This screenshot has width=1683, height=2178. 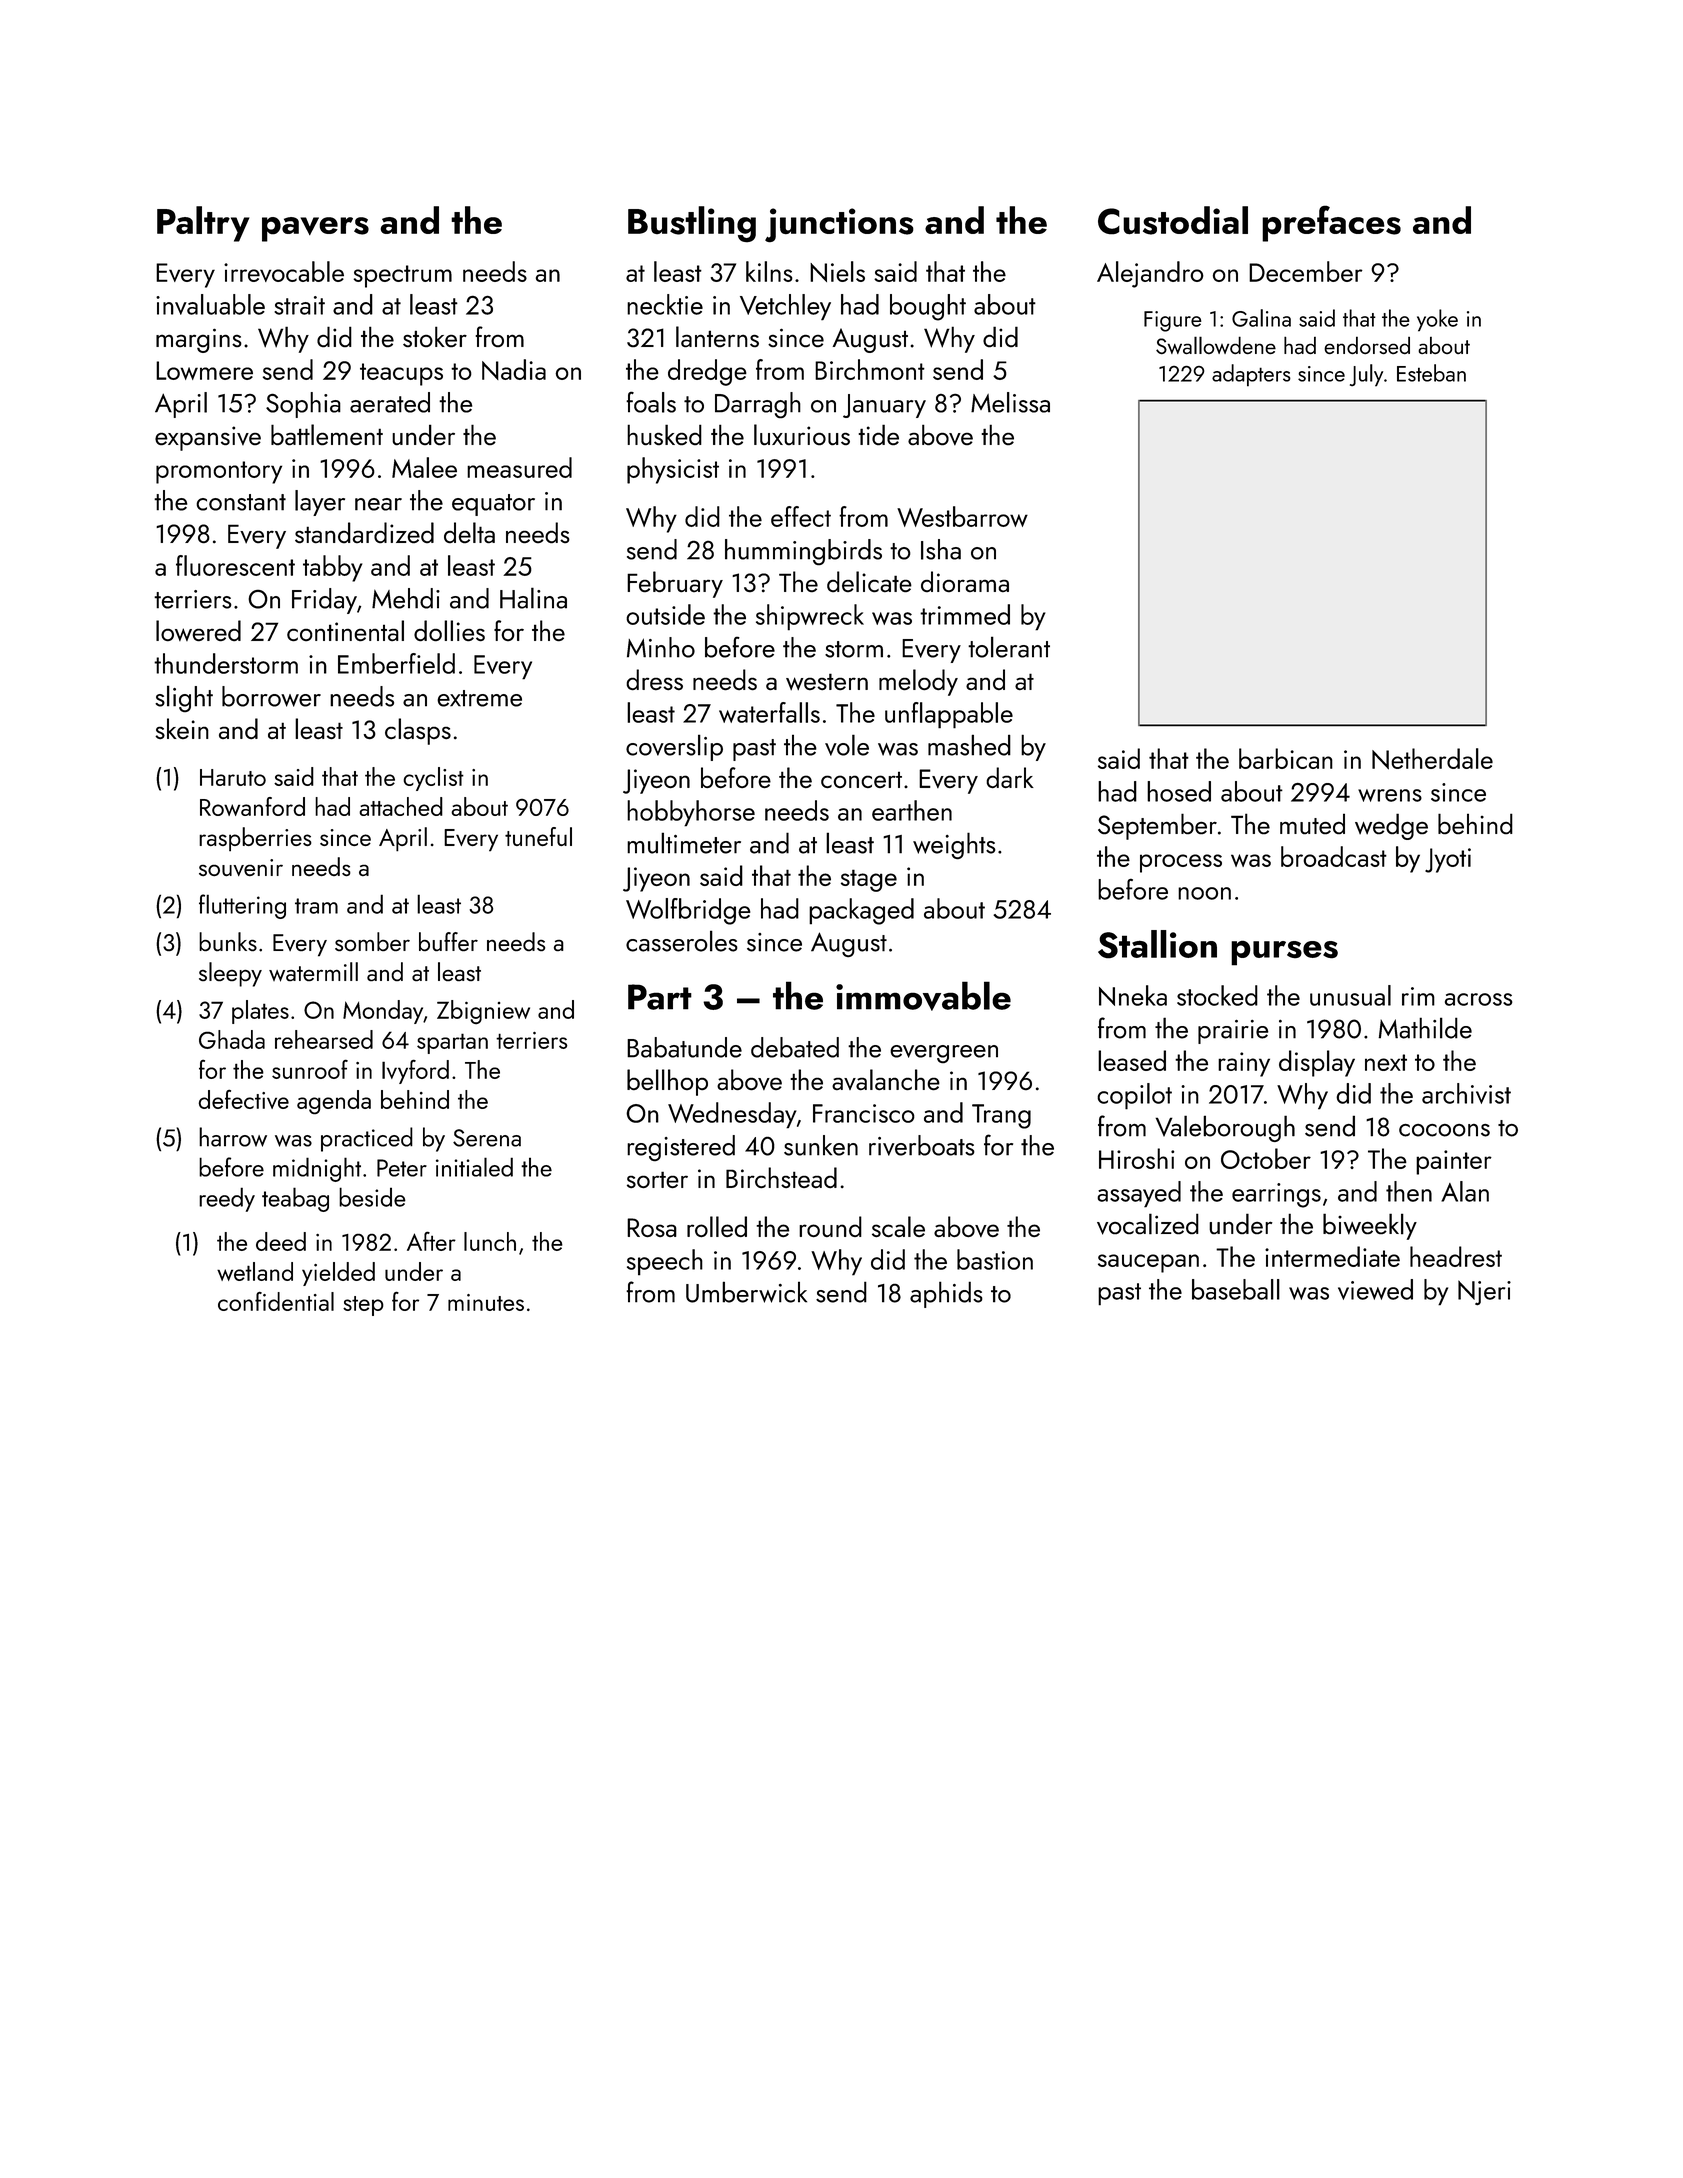 What do you see at coordinates (402, 276) in the screenshot?
I see `spectrum` at bounding box center [402, 276].
